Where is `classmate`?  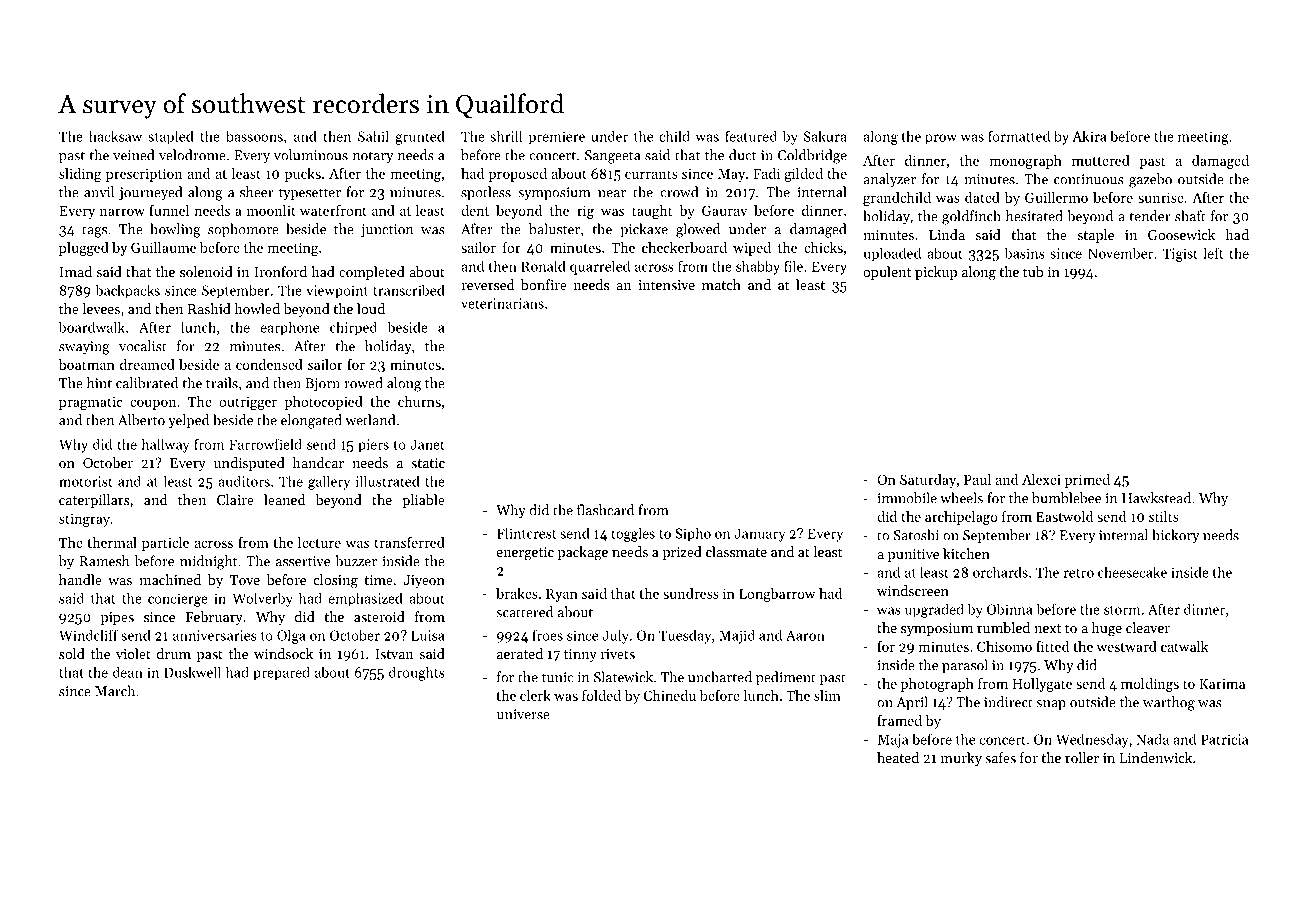 classmate is located at coordinates (736, 551).
